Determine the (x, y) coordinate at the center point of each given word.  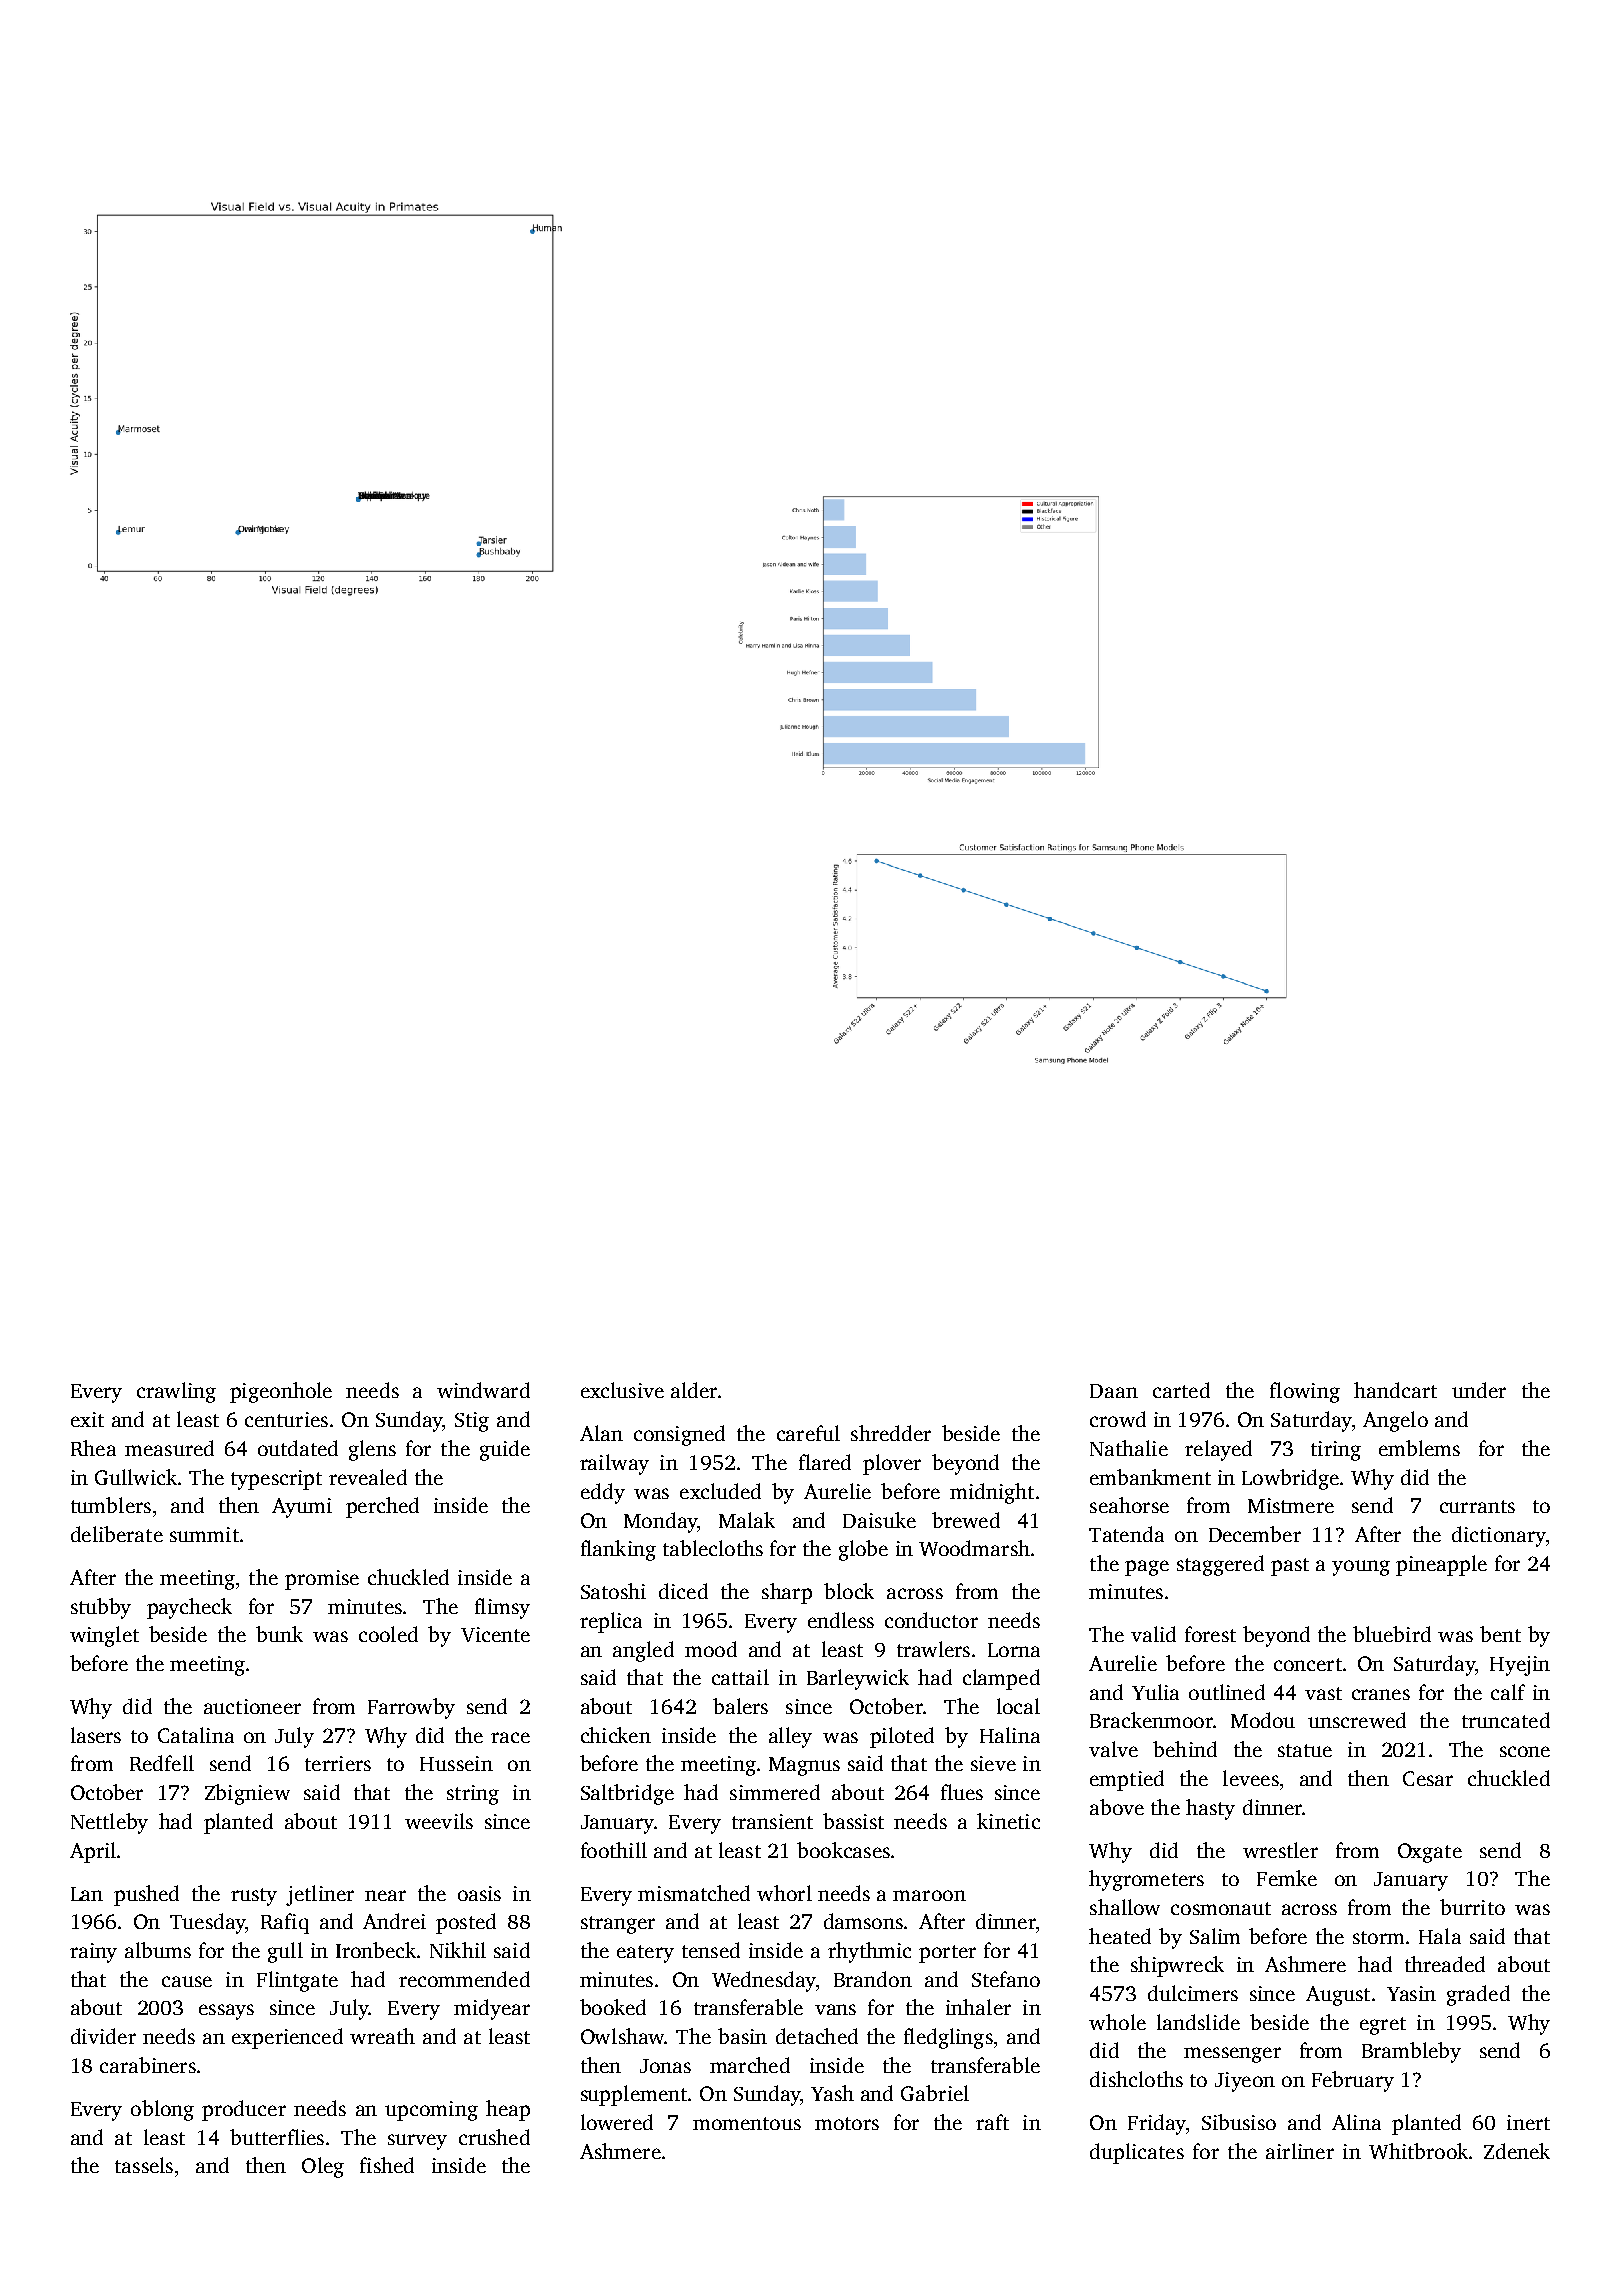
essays (226, 2012)
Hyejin (1520, 1666)
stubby (101, 1608)
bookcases (843, 1850)
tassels (144, 2165)
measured (169, 1448)
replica (611, 1622)
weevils (439, 1821)
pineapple (1441, 1565)
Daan (1114, 1391)
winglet (104, 1636)
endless (841, 1620)
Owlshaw (622, 2036)
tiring (1336, 1451)
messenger (1232, 2055)
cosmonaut (1221, 1908)
